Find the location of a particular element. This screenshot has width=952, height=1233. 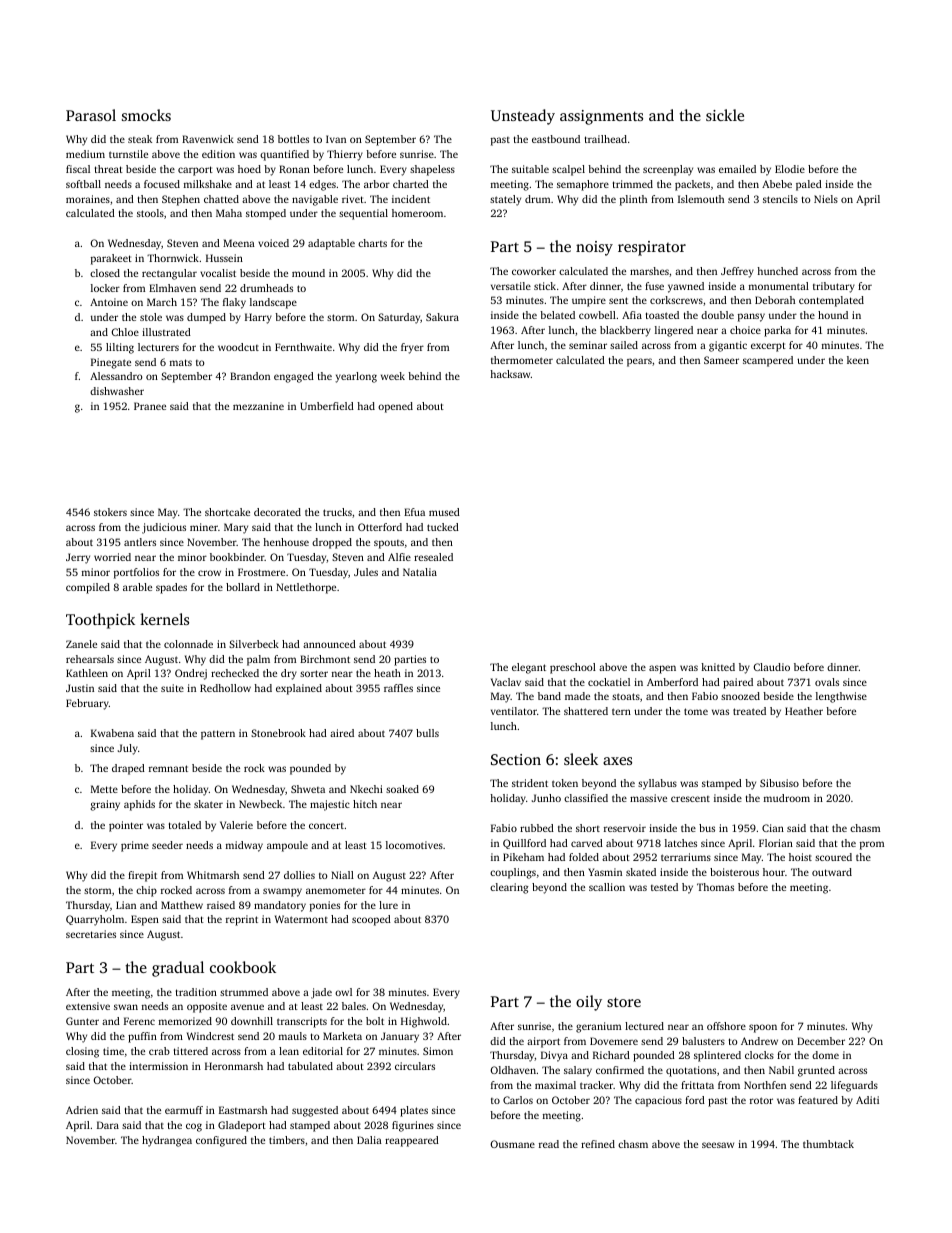

mezzanine is located at coordinates (258, 406).
